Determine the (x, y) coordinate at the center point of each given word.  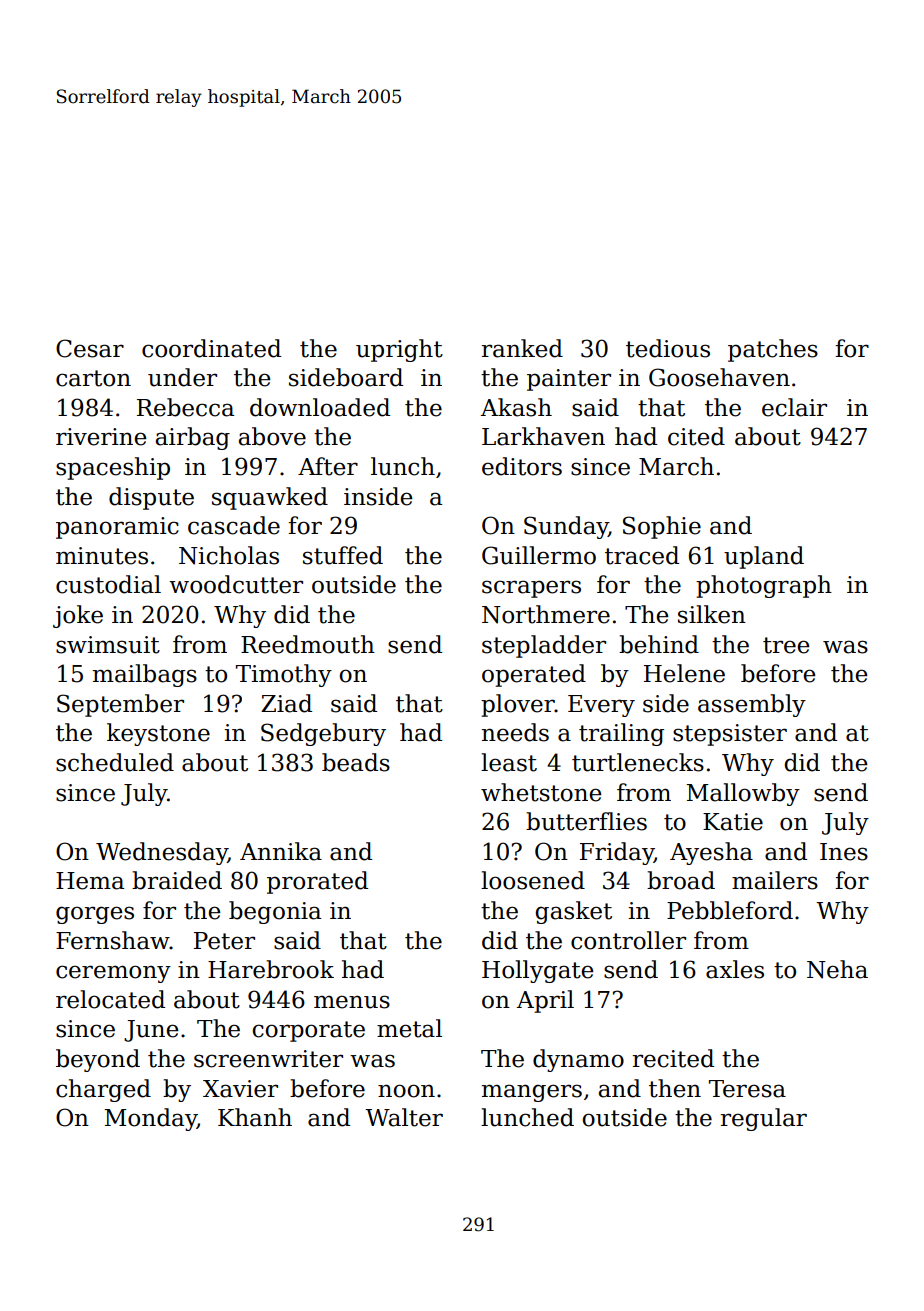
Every (601, 706)
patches (773, 350)
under (182, 377)
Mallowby (743, 794)
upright (399, 350)
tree (786, 645)
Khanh (255, 1117)
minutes (102, 556)
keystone (158, 734)
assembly (752, 705)
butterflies (586, 821)
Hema (90, 881)
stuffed (343, 555)
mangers (532, 1093)
